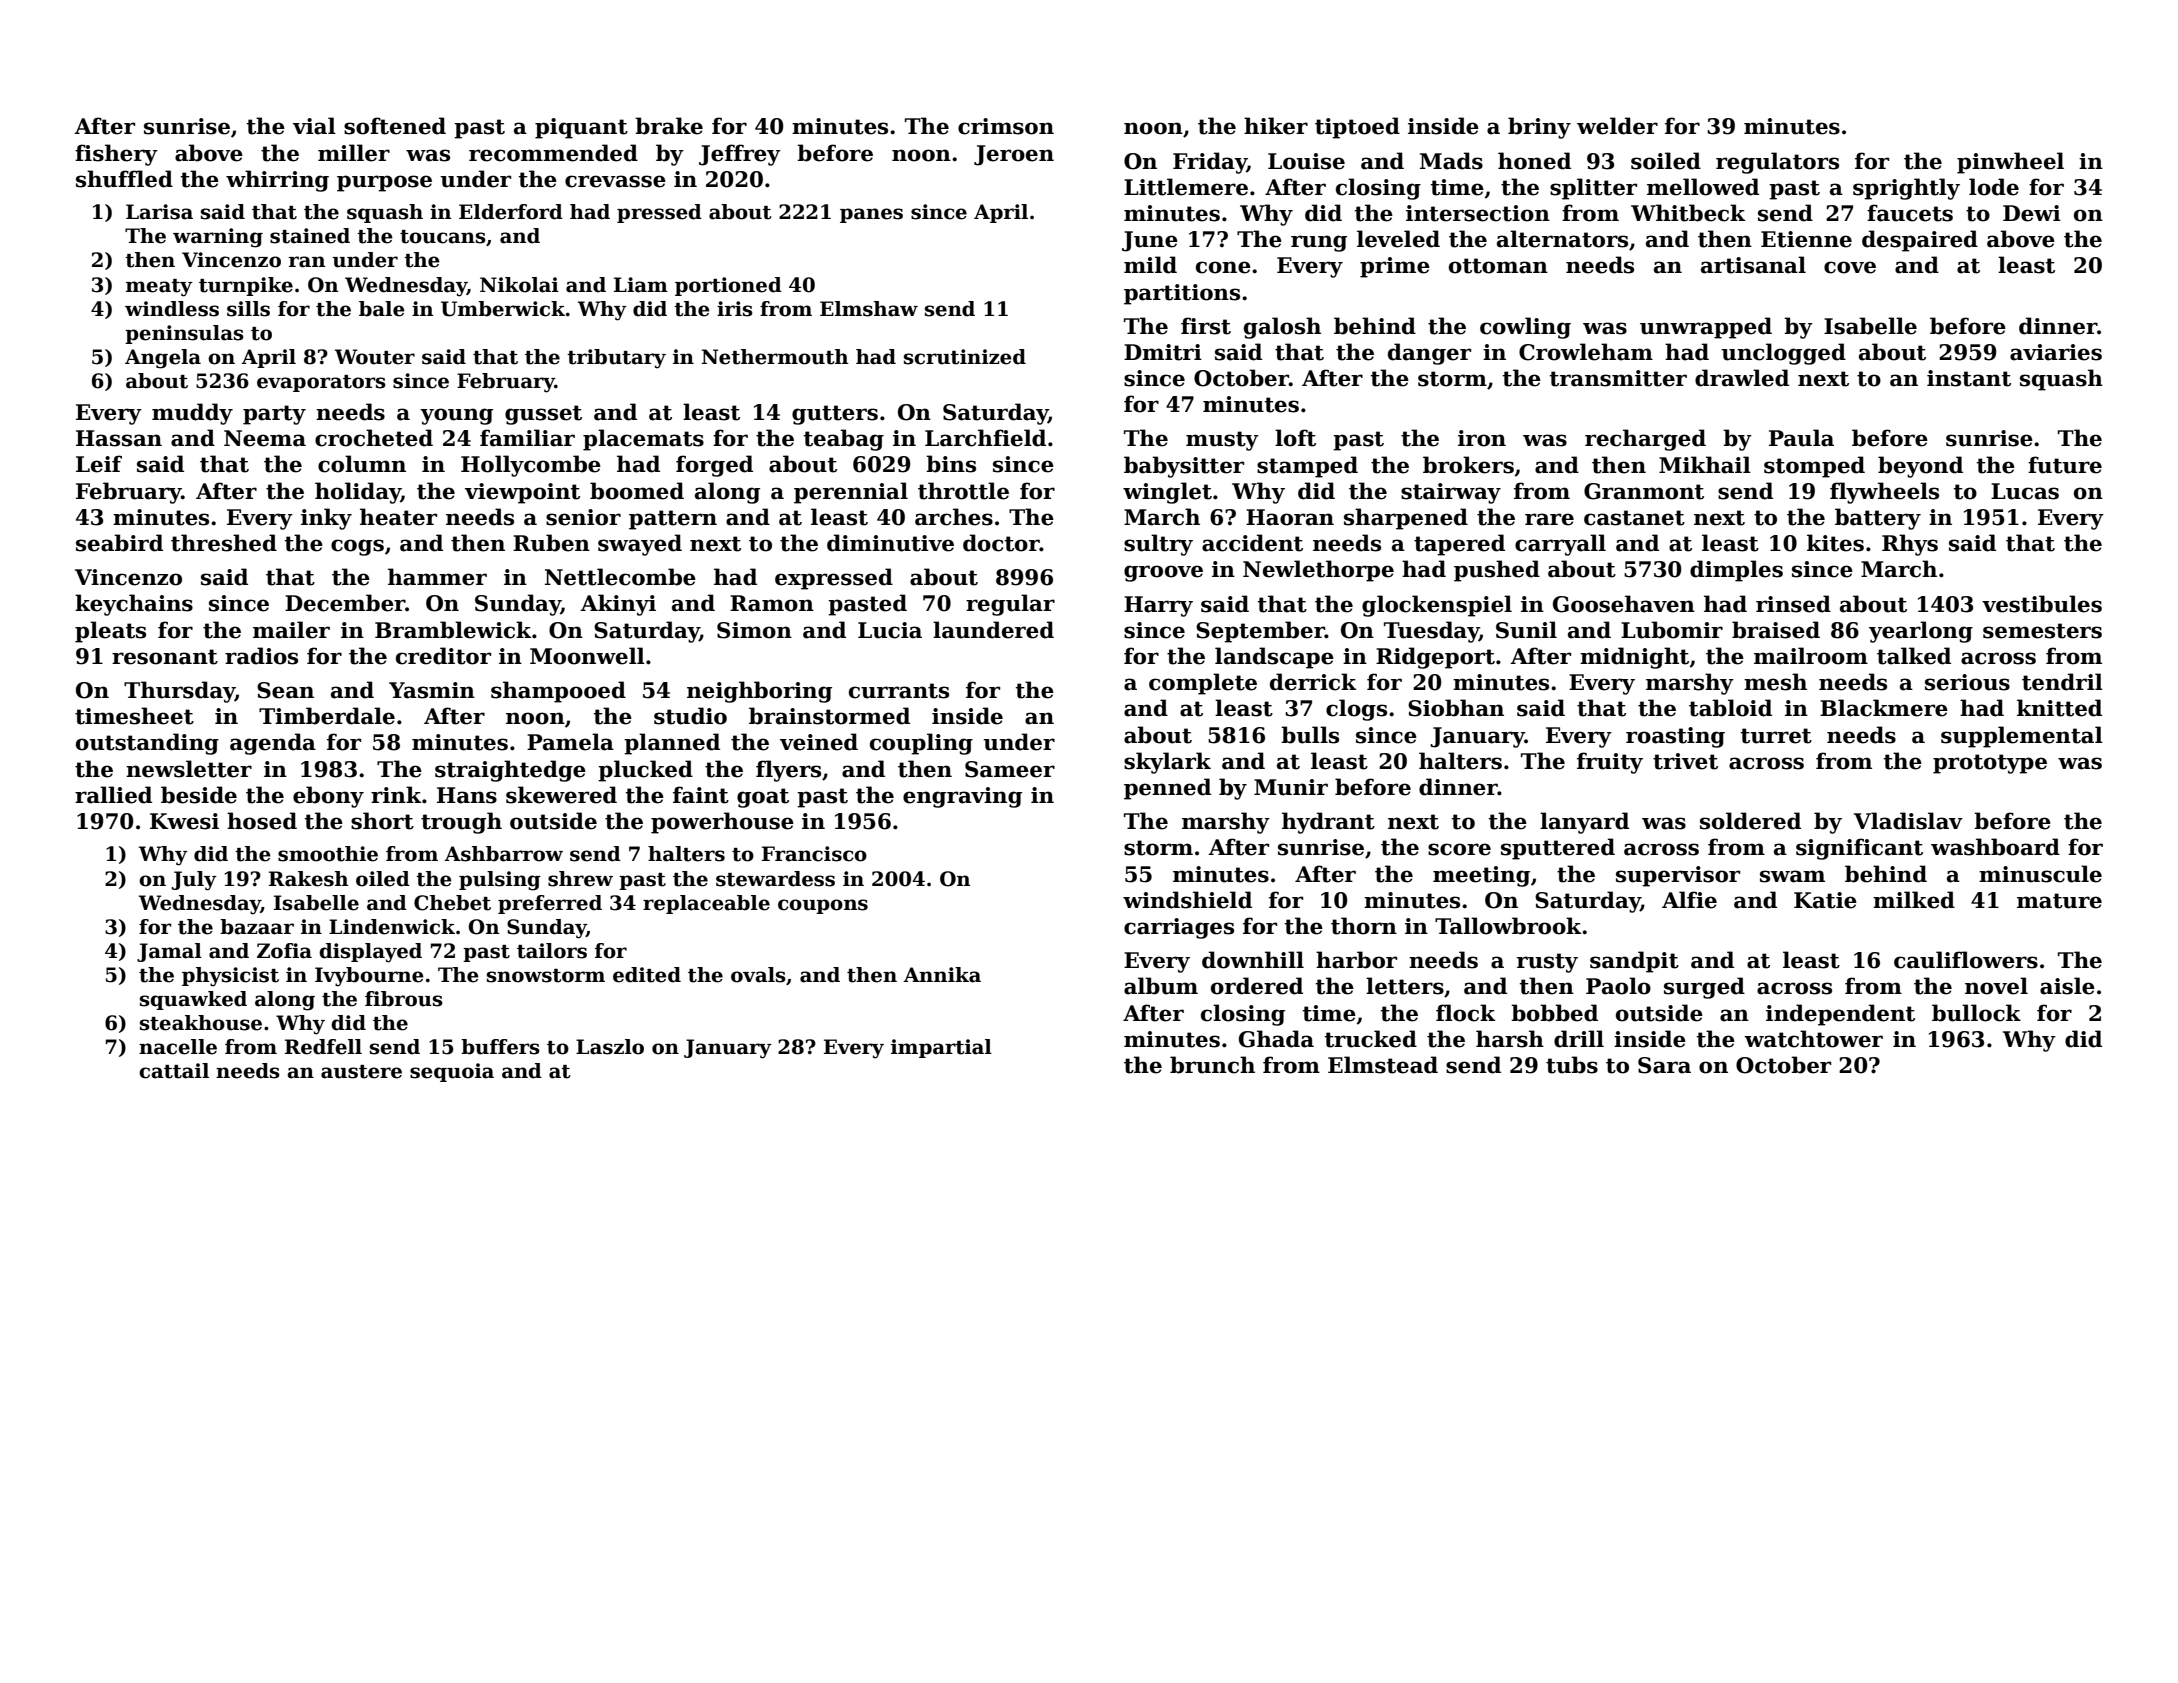 The image size is (2178, 1683). Describe the element at coordinates (1179, 928) in the screenshot. I see `carriages` at that location.
